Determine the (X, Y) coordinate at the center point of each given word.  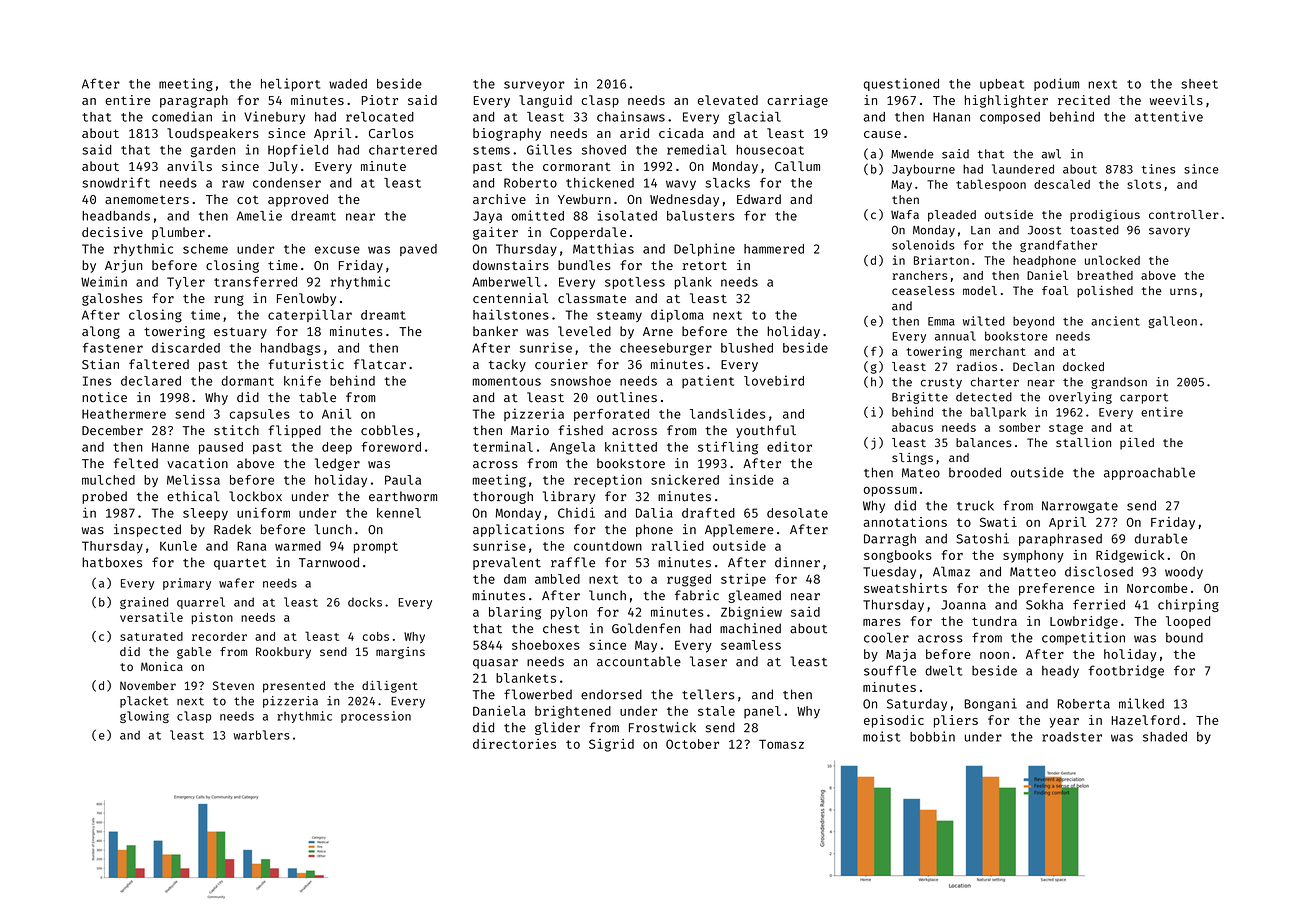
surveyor (534, 86)
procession (376, 717)
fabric (697, 595)
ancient (1115, 321)
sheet (1199, 84)
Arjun (123, 266)
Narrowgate (1080, 507)
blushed (747, 348)
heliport (290, 84)
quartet (240, 564)
